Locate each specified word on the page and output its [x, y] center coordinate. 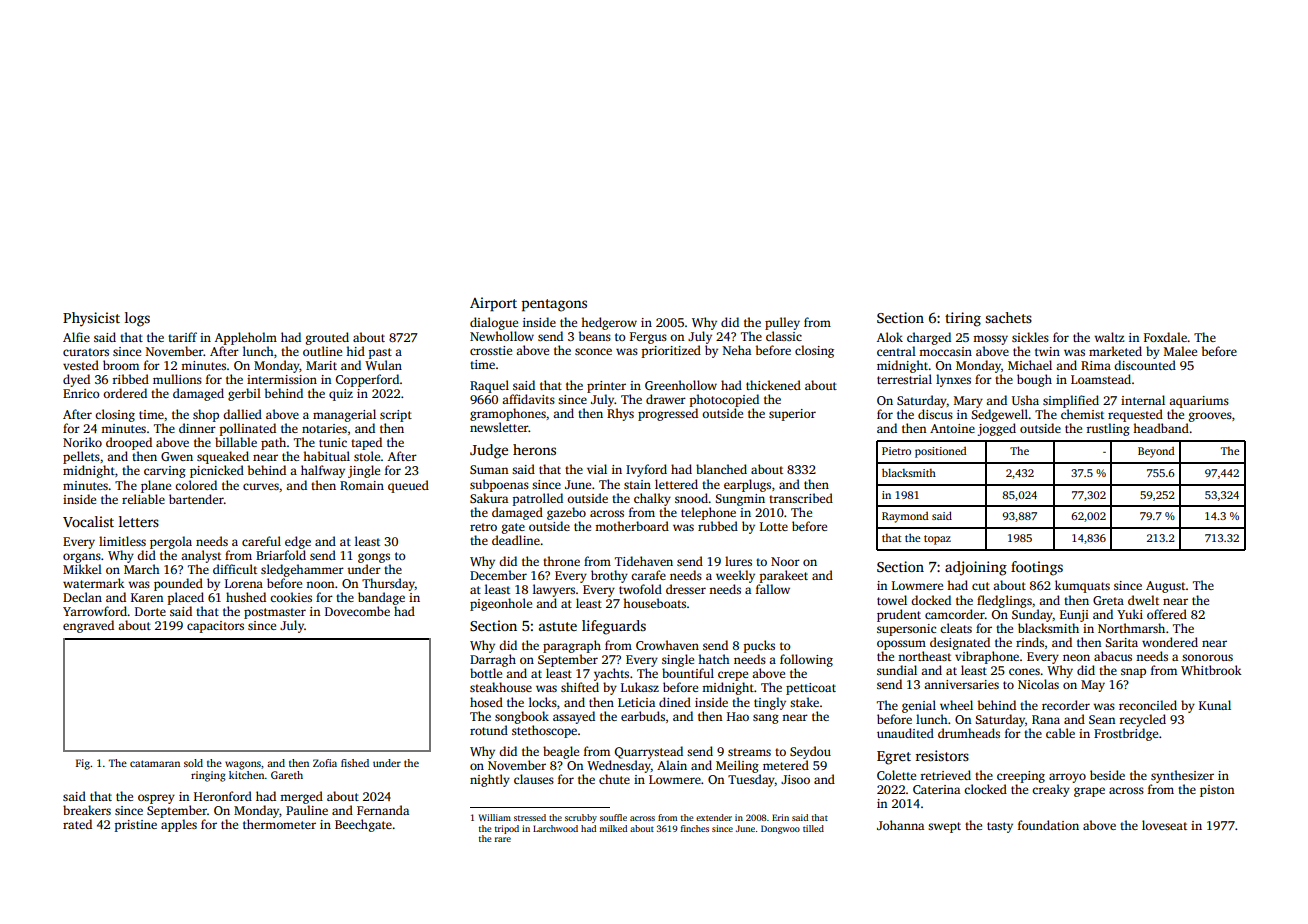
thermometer [279, 824]
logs [137, 319]
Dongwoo [780, 829]
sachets [1008, 317]
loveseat [1164, 825]
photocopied [724, 400]
